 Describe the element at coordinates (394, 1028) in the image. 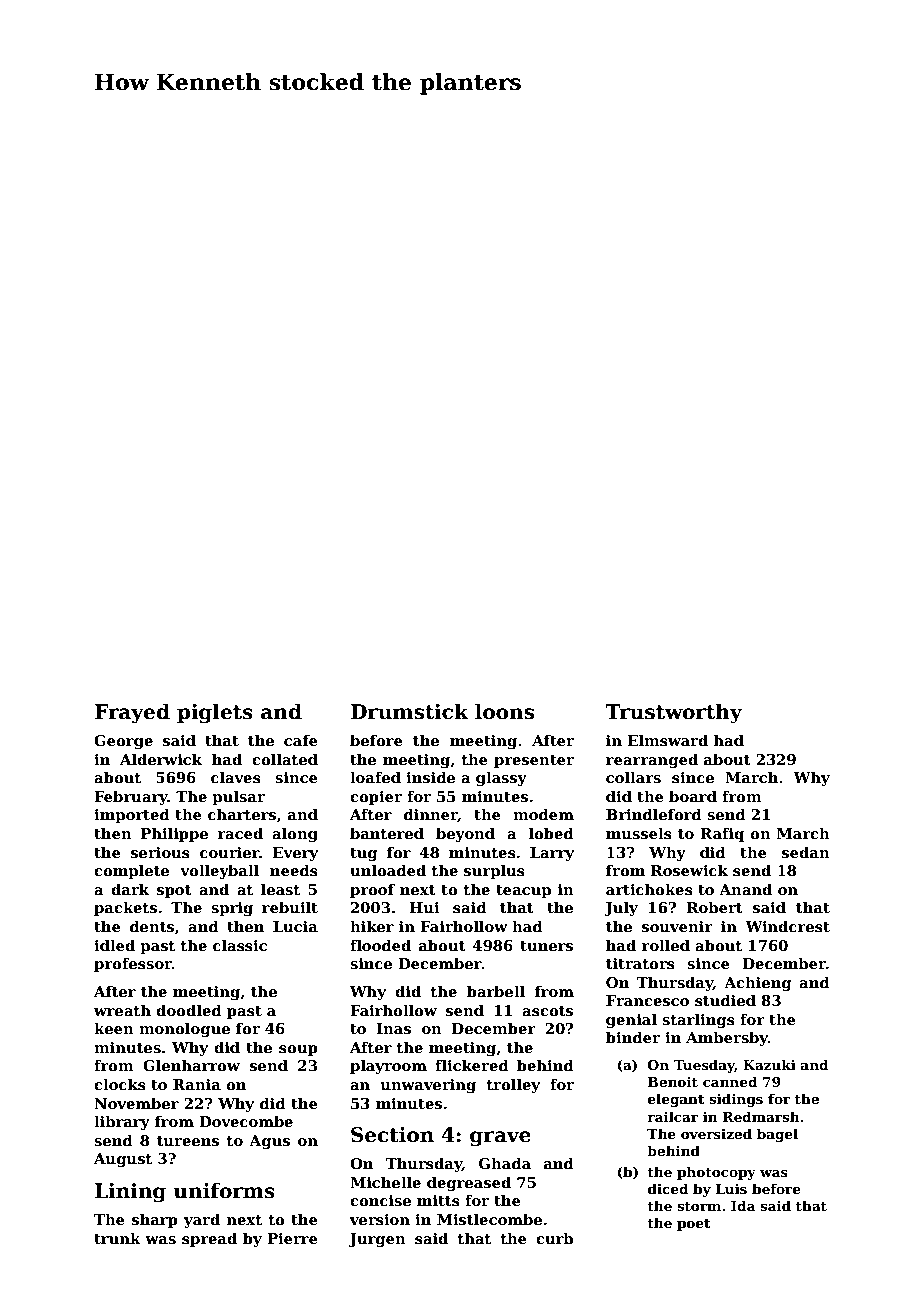

I see `Inas` at that location.
